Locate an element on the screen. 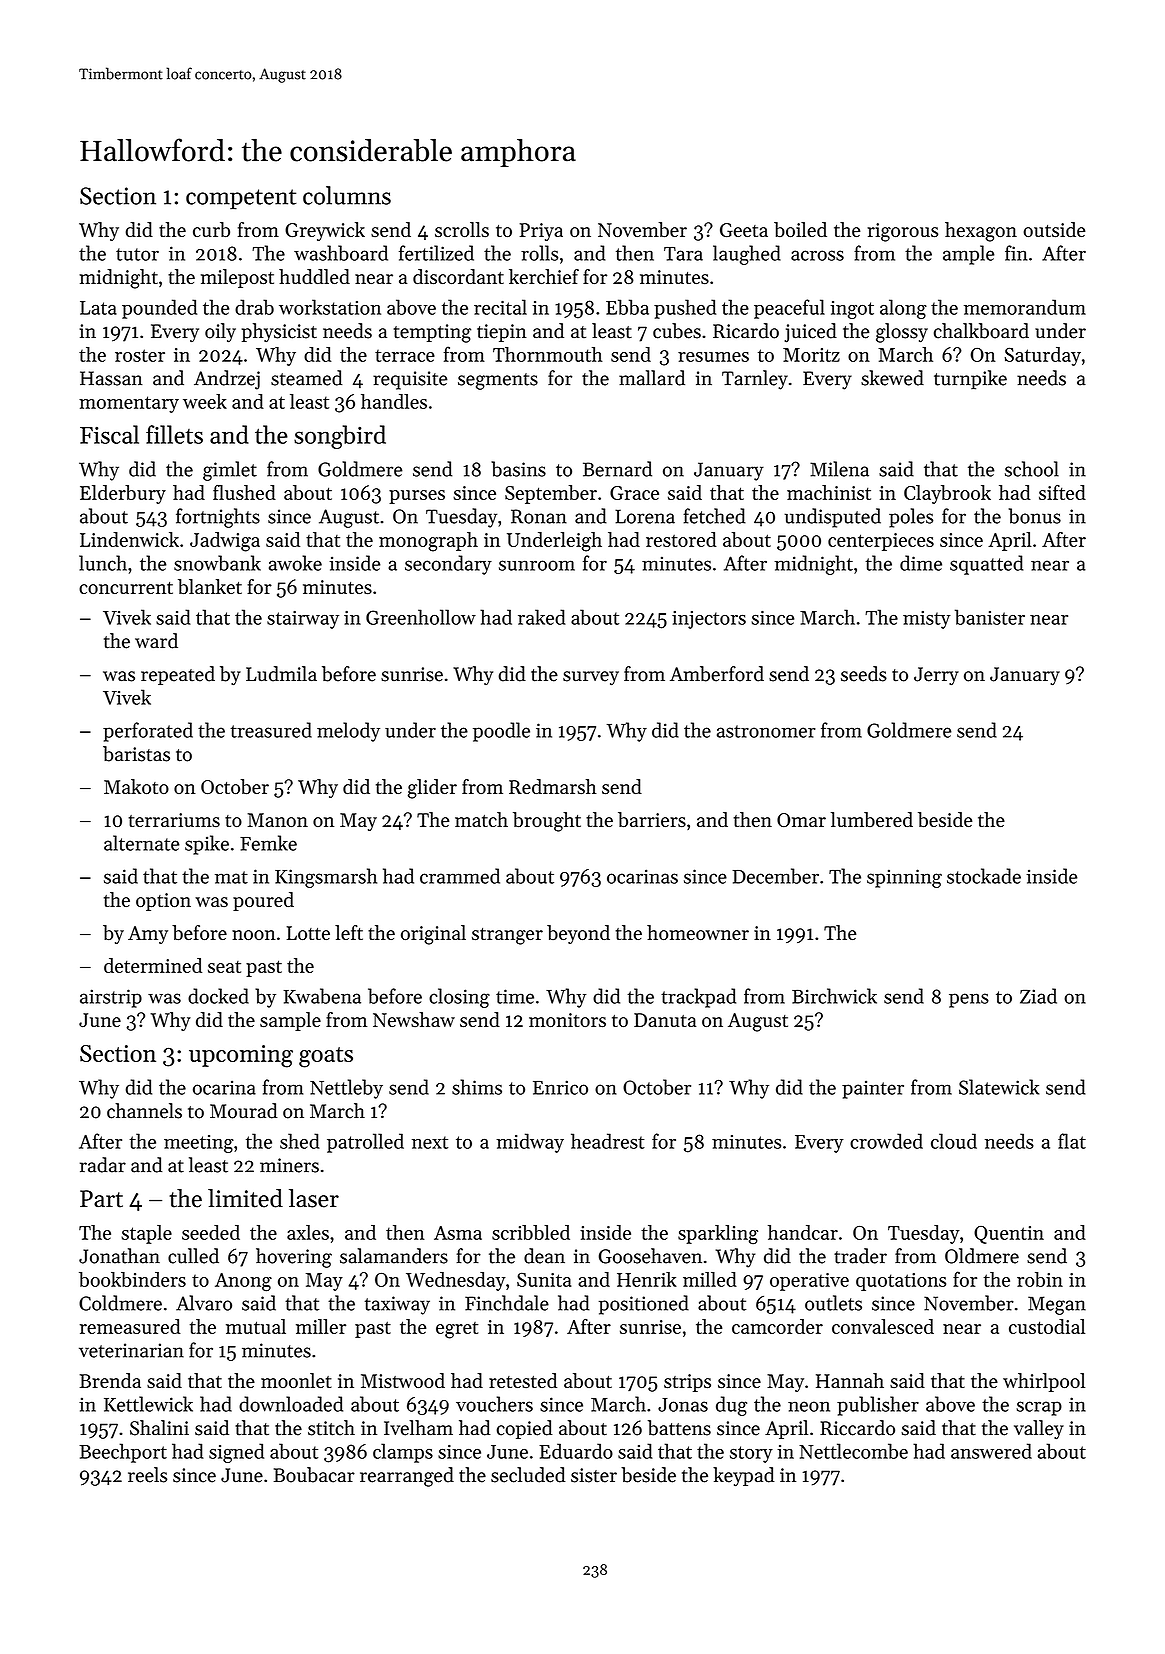 Image resolution: width=1165 pixels, height=1654 pixels. outside is located at coordinates (1054, 229).
